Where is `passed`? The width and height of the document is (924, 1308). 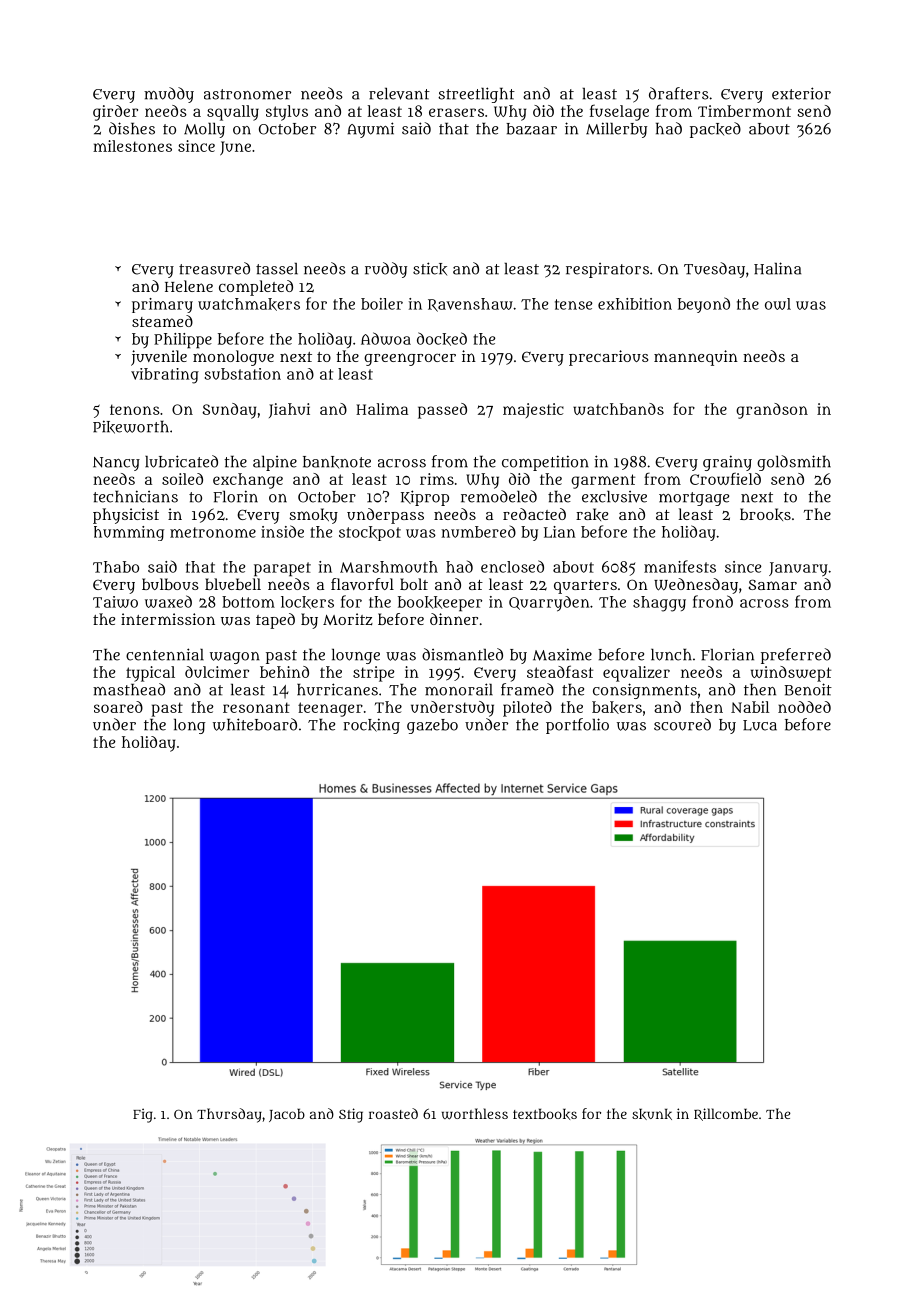 passed is located at coordinates (442, 411).
